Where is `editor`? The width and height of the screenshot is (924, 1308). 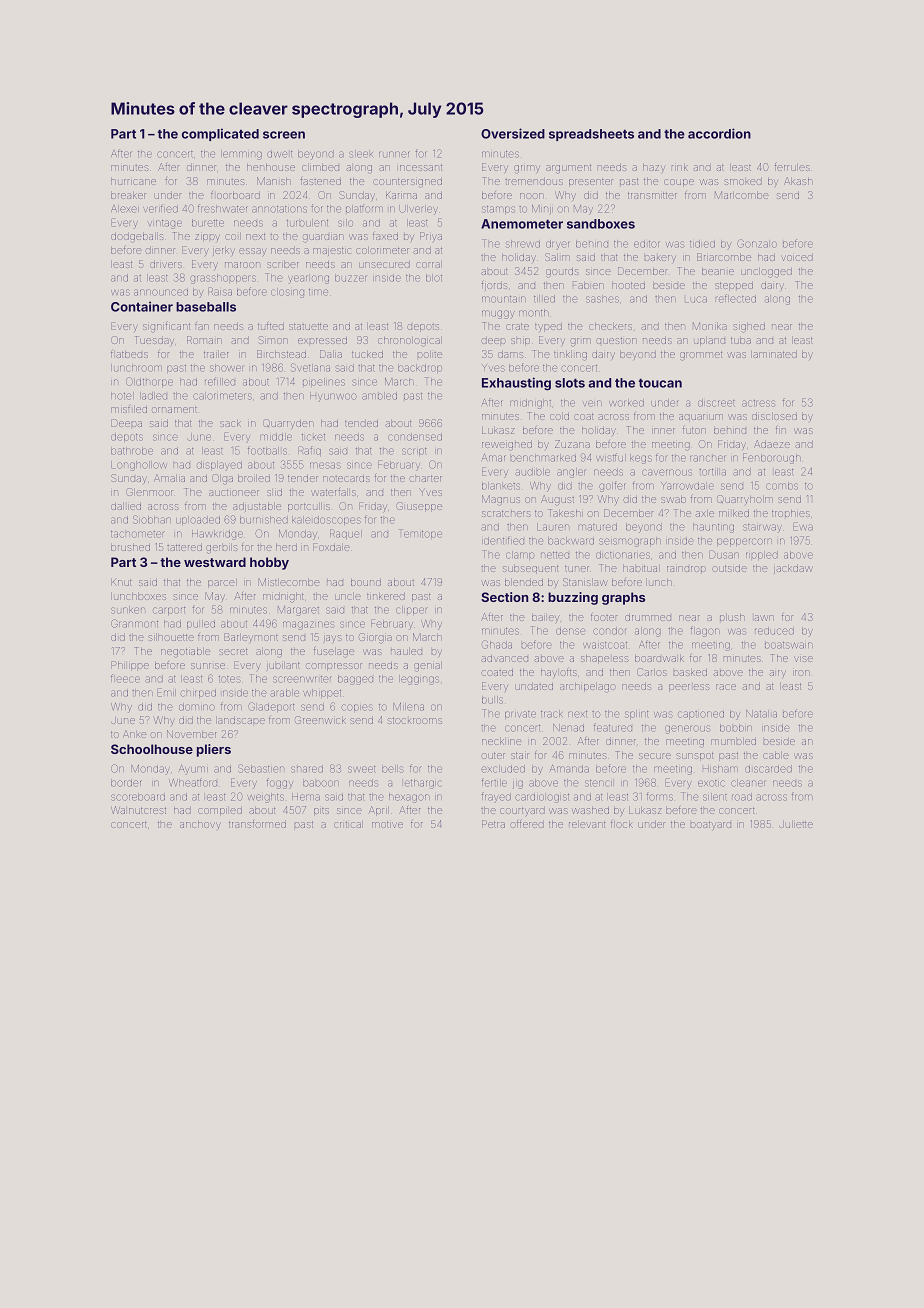 editor is located at coordinates (646, 244).
